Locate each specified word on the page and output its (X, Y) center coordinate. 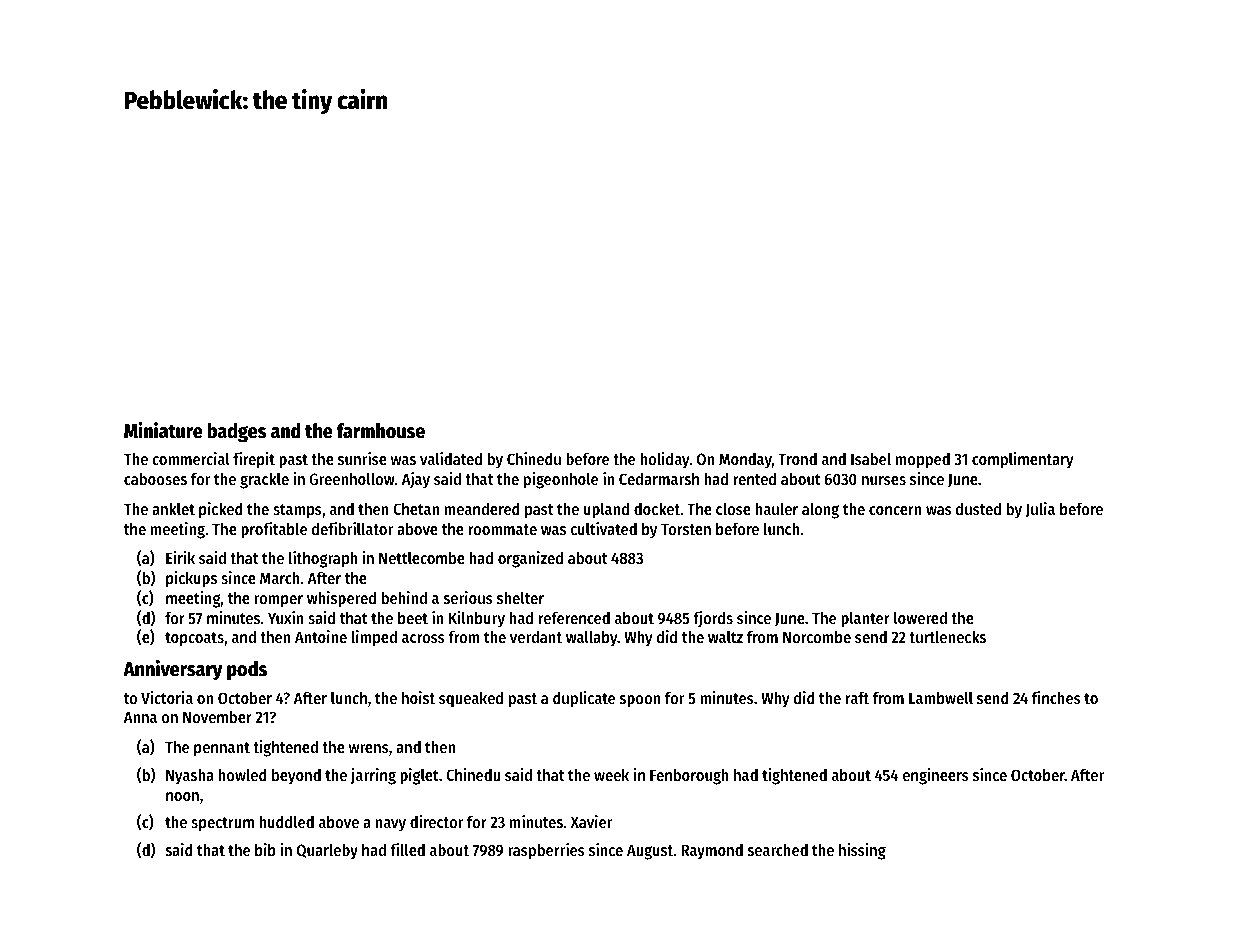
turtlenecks (947, 636)
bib (265, 849)
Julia (1040, 510)
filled (407, 849)
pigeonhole (561, 480)
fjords (713, 619)
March (280, 578)
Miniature (163, 430)
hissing (862, 851)
